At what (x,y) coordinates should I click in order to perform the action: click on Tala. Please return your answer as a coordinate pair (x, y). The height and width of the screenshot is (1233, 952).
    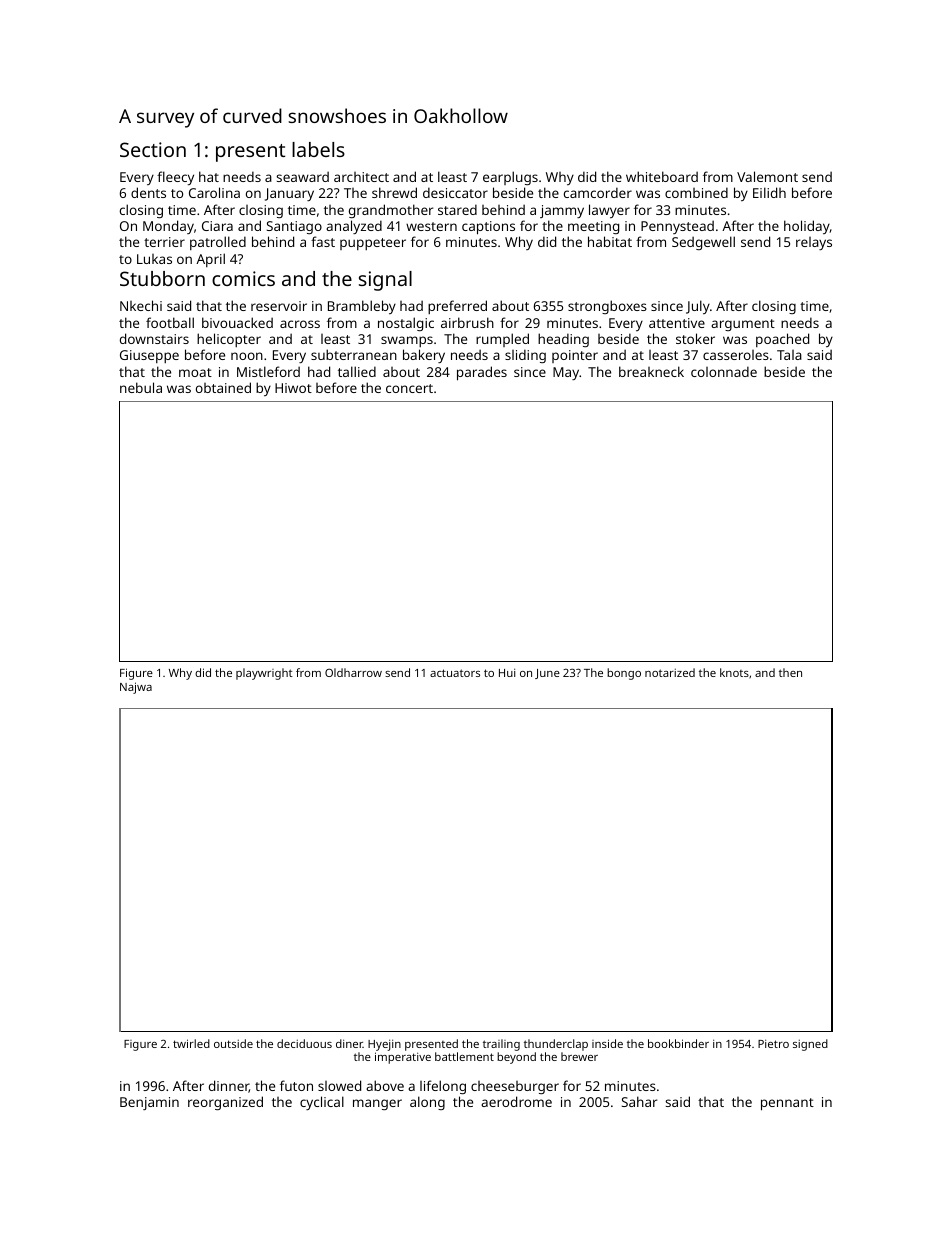
    Looking at the image, I should click on (789, 355).
